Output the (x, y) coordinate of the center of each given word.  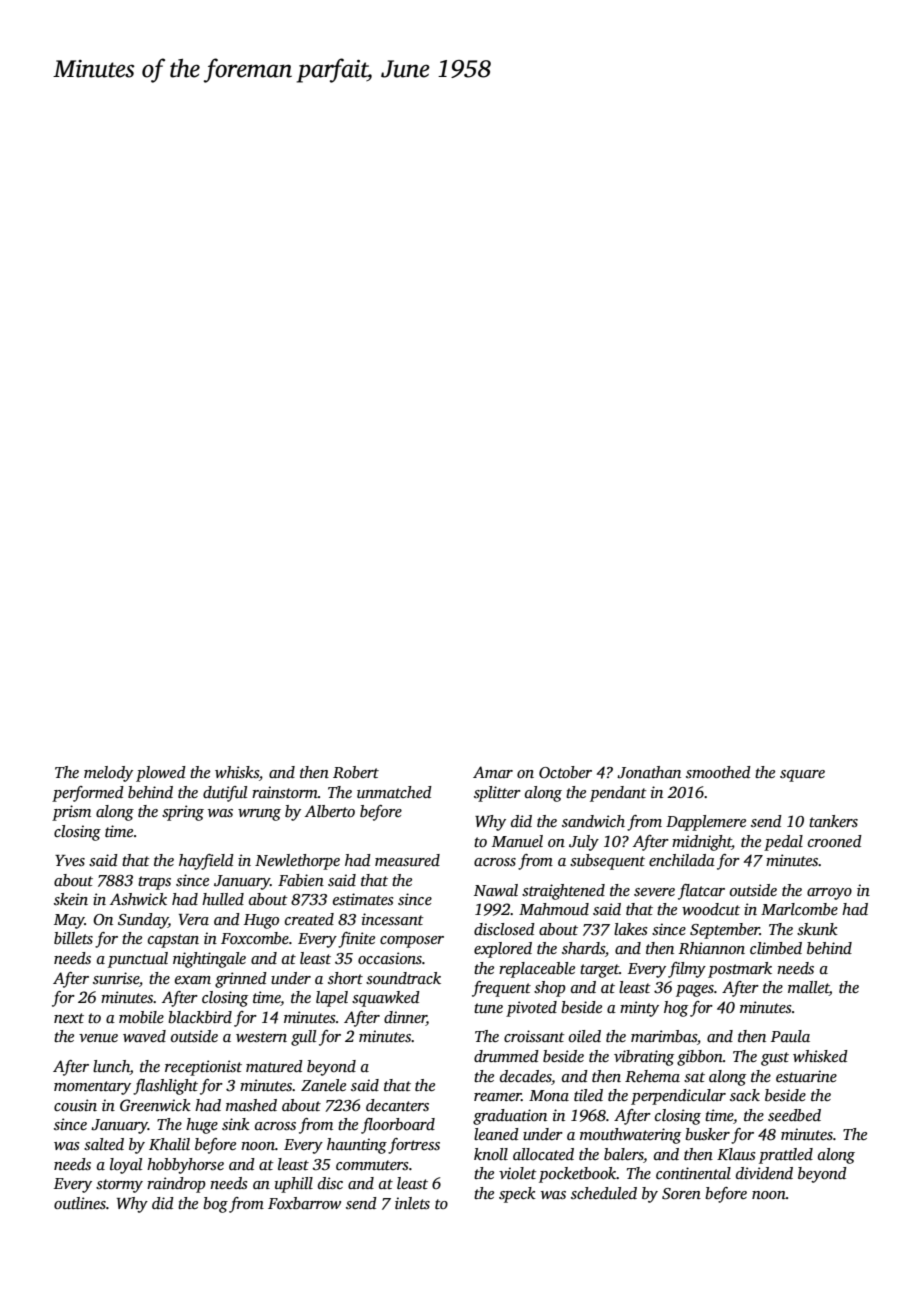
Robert (356, 772)
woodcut (711, 909)
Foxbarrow (304, 1203)
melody (108, 774)
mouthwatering (630, 1136)
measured (407, 860)
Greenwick (155, 1105)
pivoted (531, 1009)
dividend (764, 1173)
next (69, 1018)
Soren (681, 1194)
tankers (833, 821)
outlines (80, 1203)
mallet (808, 988)
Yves (70, 860)
